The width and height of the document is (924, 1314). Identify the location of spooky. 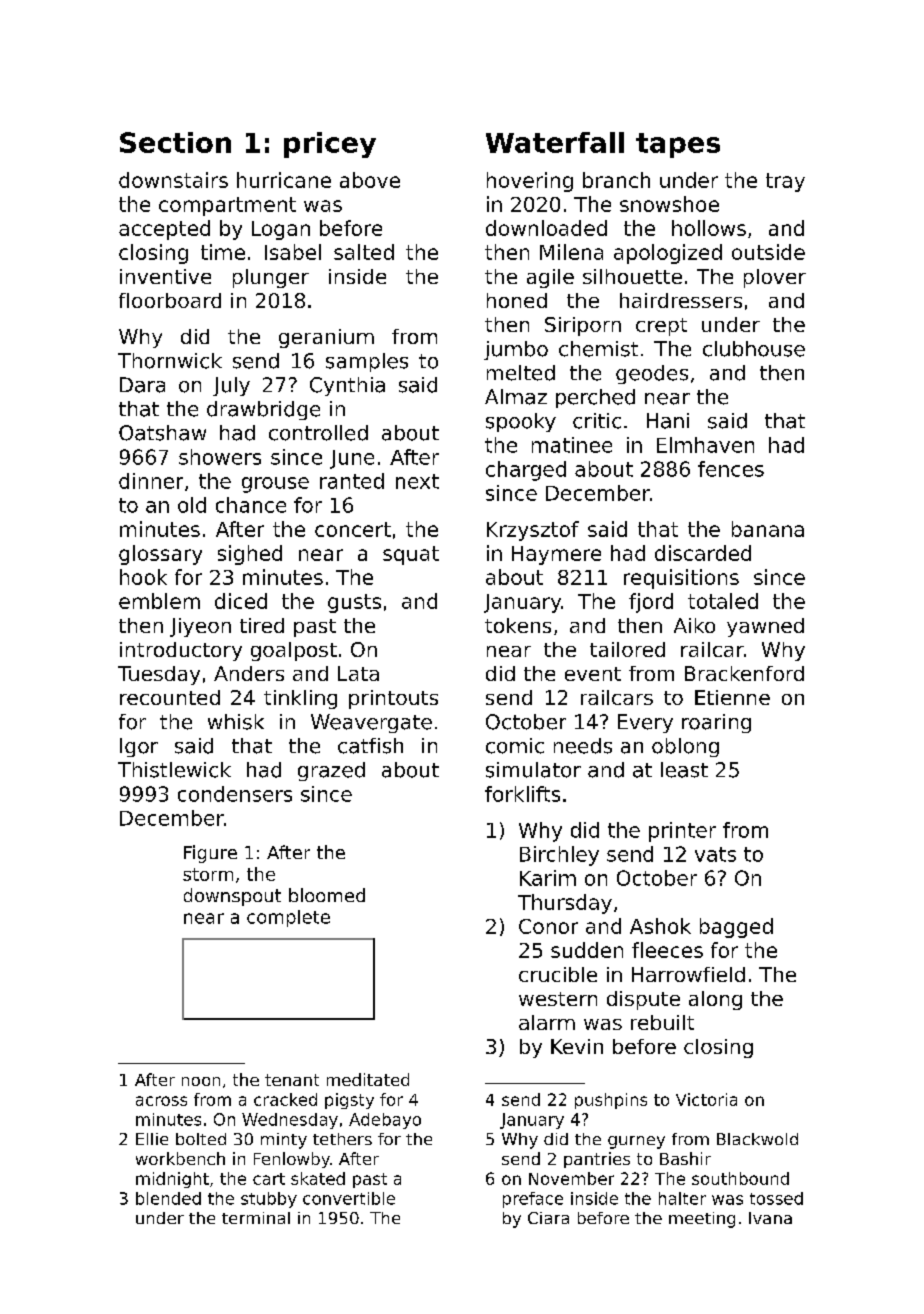
(521, 422).
